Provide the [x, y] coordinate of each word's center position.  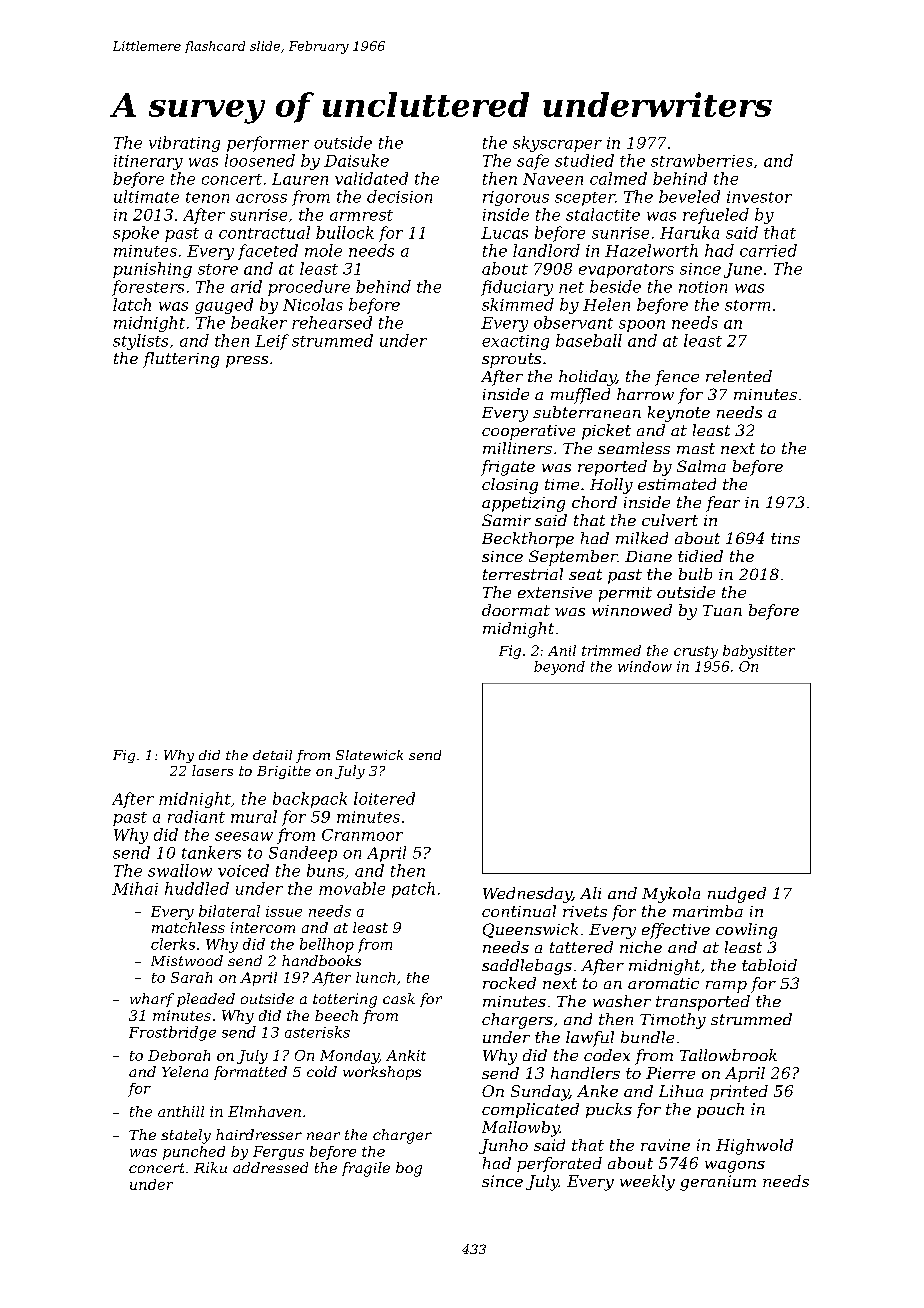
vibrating [184, 144]
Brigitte [284, 772]
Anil [562, 650]
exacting [515, 342]
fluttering [181, 360]
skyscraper [557, 144]
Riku [210, 1167]
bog [409, 1169]
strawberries [702, 160]
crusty [696, 652]
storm [747, 305]
